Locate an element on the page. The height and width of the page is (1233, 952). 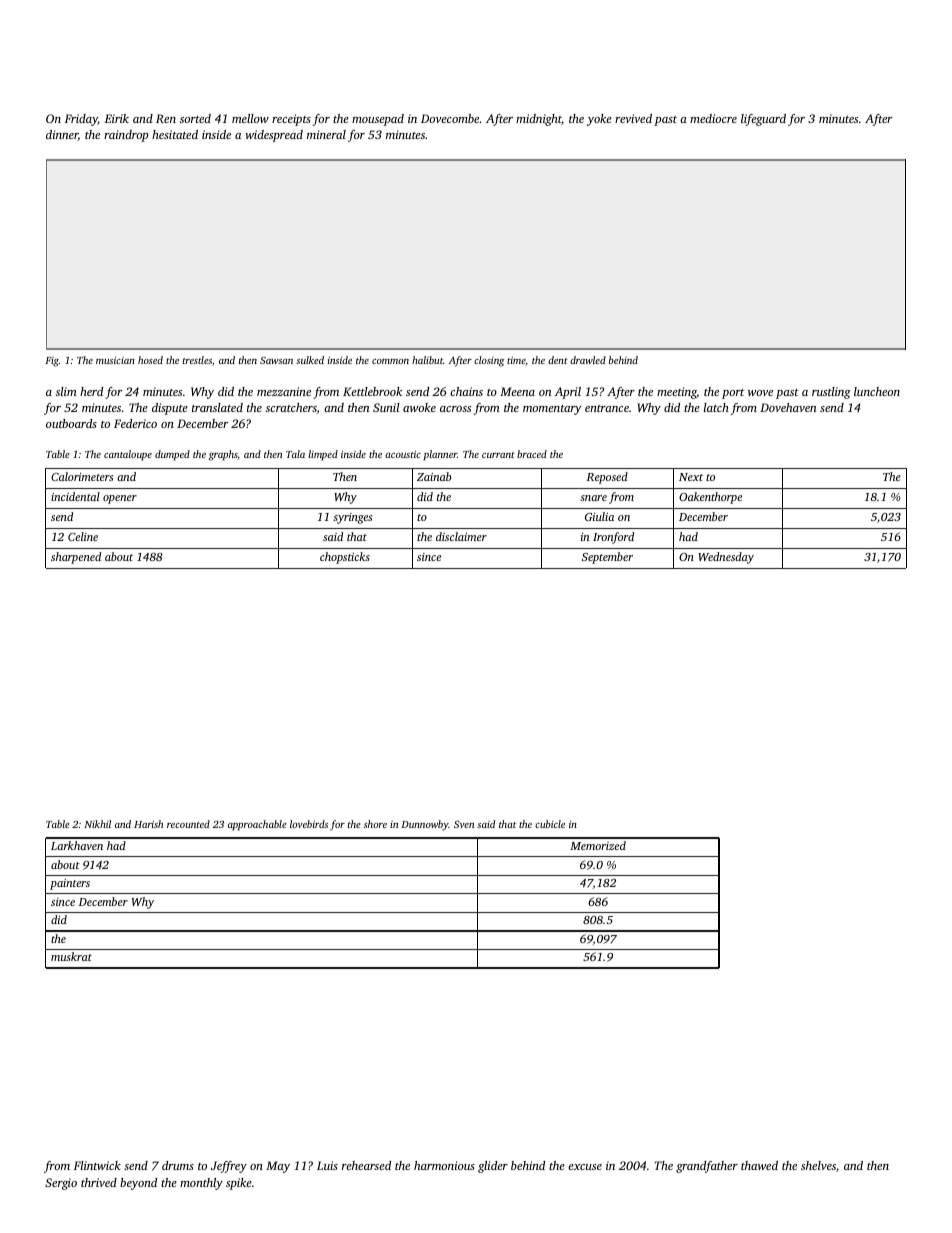
Sergio is located at coordinates (61, 1184).
